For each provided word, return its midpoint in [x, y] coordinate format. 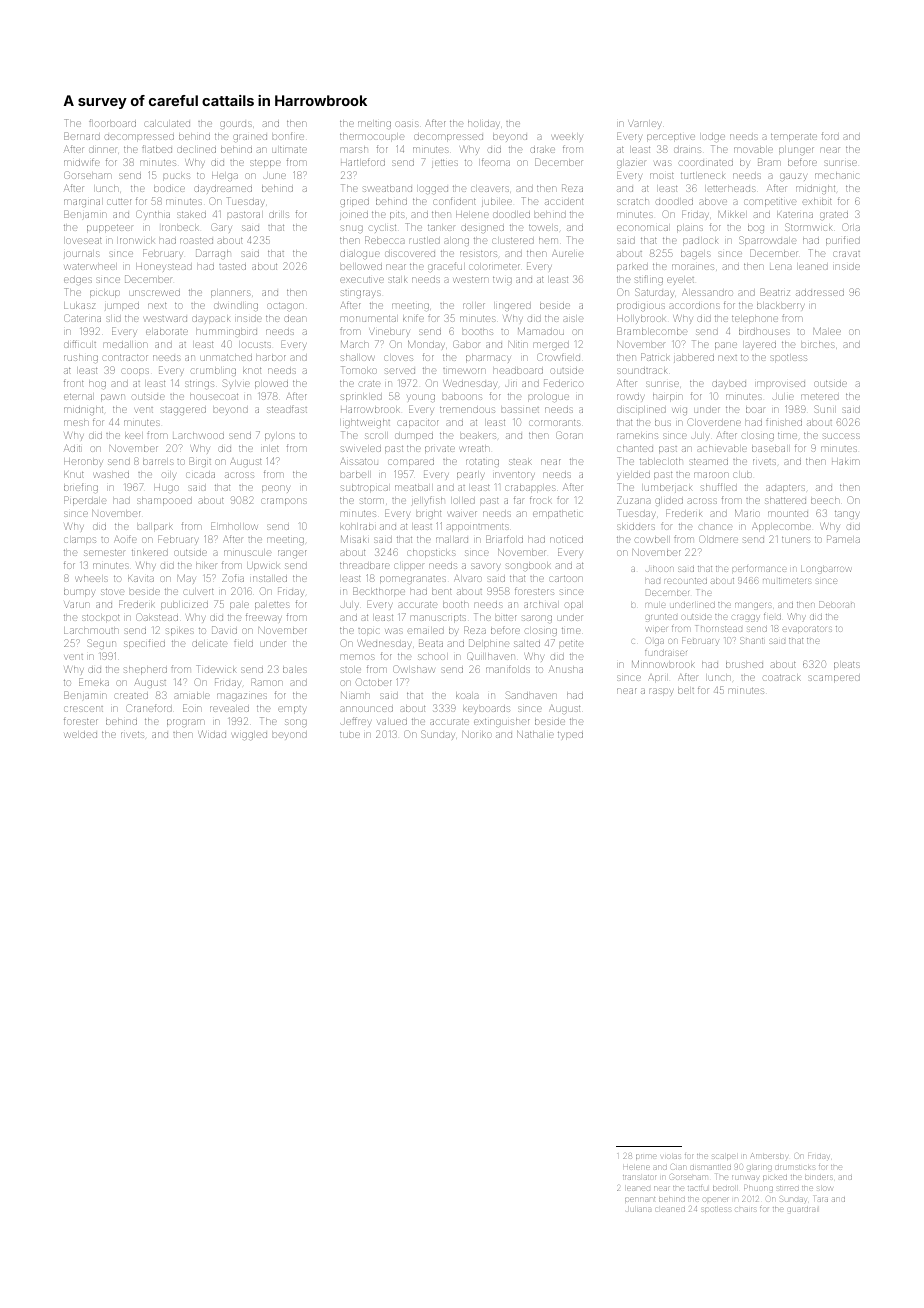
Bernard [82, 136]
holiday [484, 124]
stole [351, 670]
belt [686, 691]
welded [80, 735]
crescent [83, 709]
